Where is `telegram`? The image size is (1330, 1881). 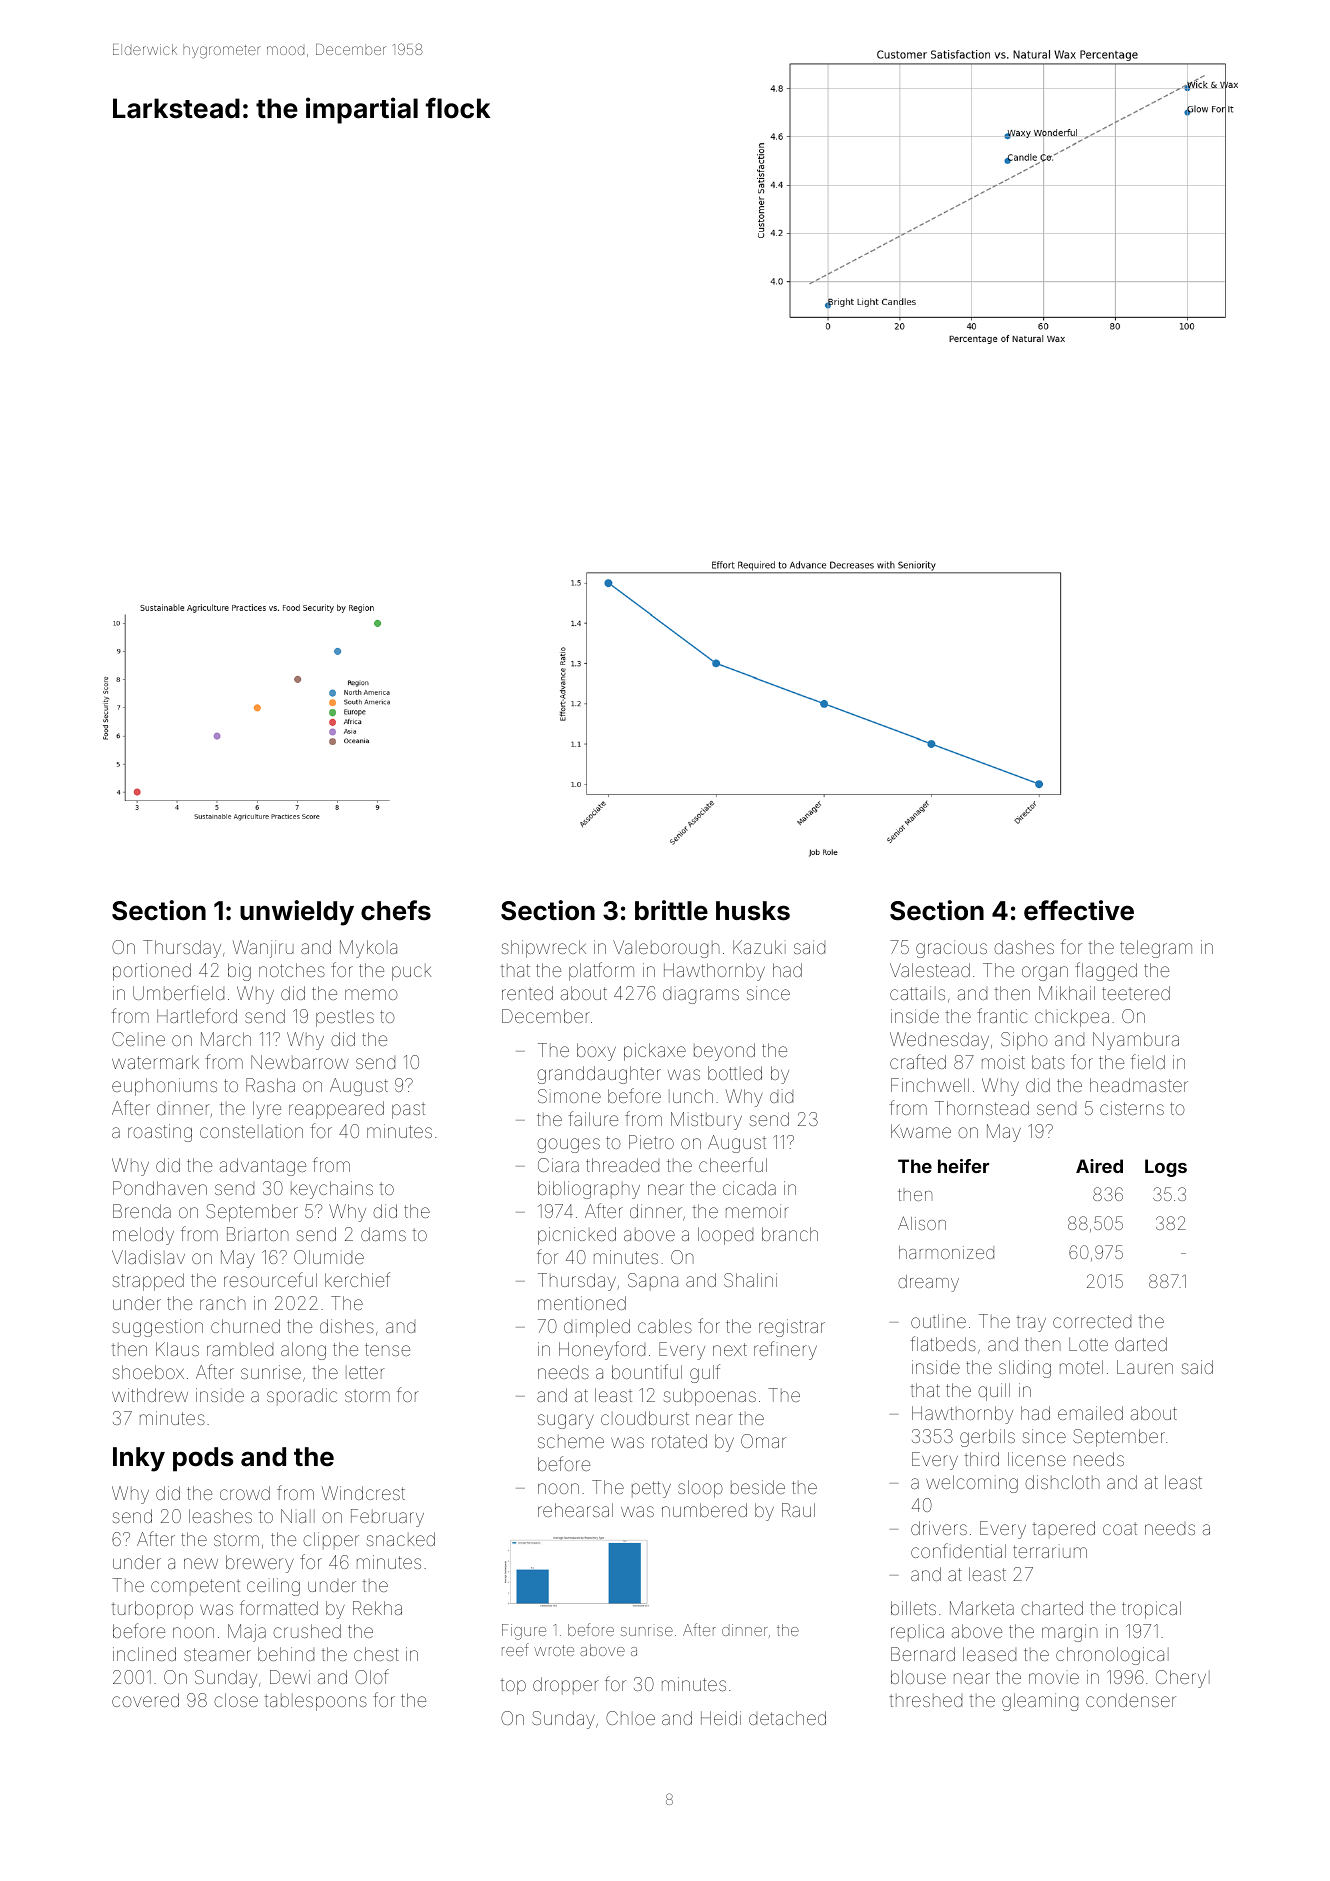 telegram is located at coordinates (1156, 949).
